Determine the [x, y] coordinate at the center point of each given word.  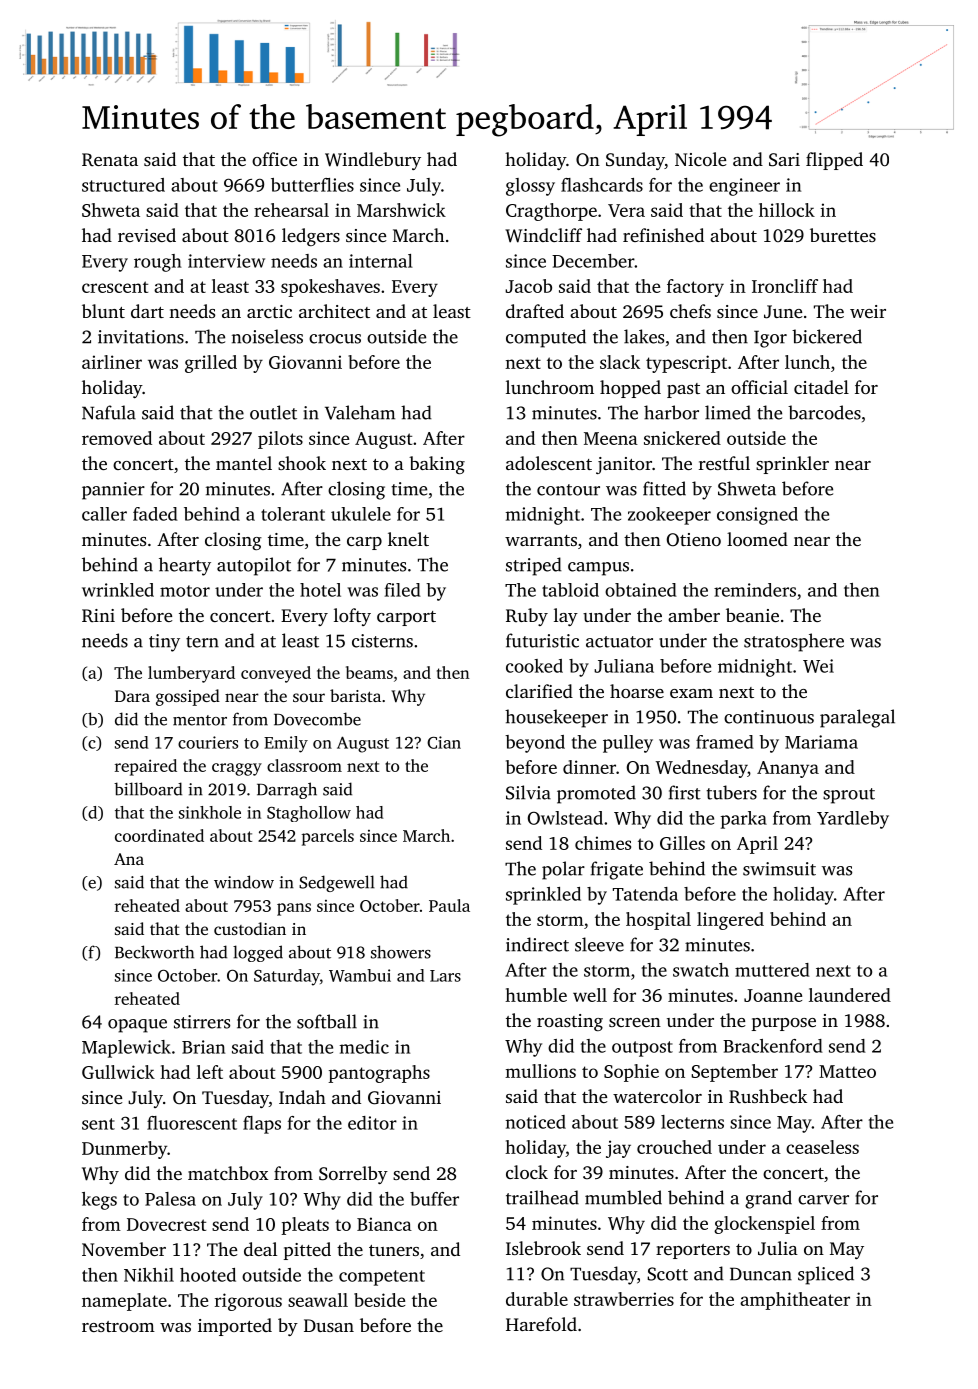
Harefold [541, 1324]
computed [546, 338]
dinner [589, 767]
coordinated [159, 835]
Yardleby [853, 820]
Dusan [329, 1325]
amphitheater [795, 1301]
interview [226, 261]
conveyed [276, 674]
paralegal [857, 718]
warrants [541, 540]
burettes [843, 235]
